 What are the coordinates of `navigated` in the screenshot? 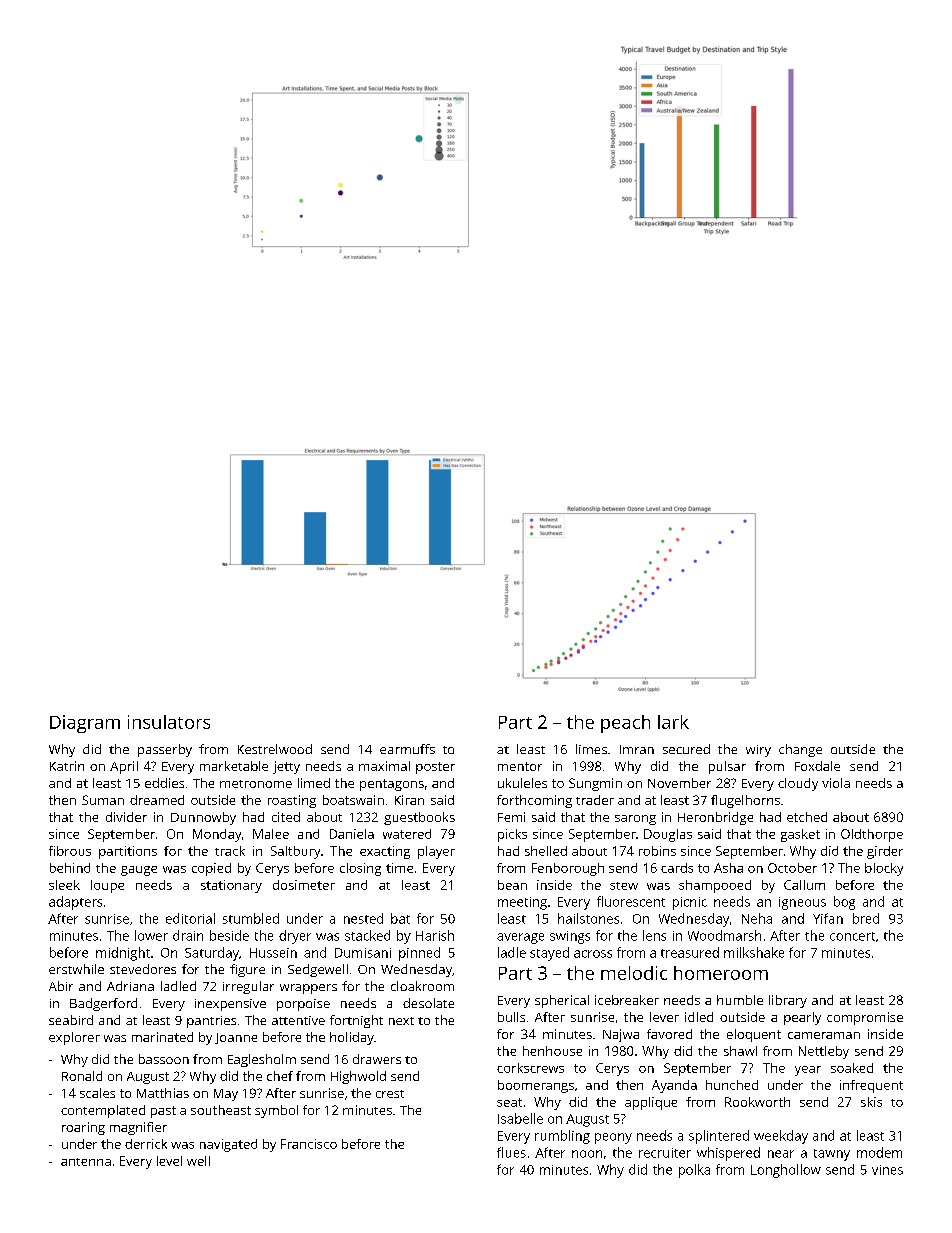 It's located at (228, 1145).
